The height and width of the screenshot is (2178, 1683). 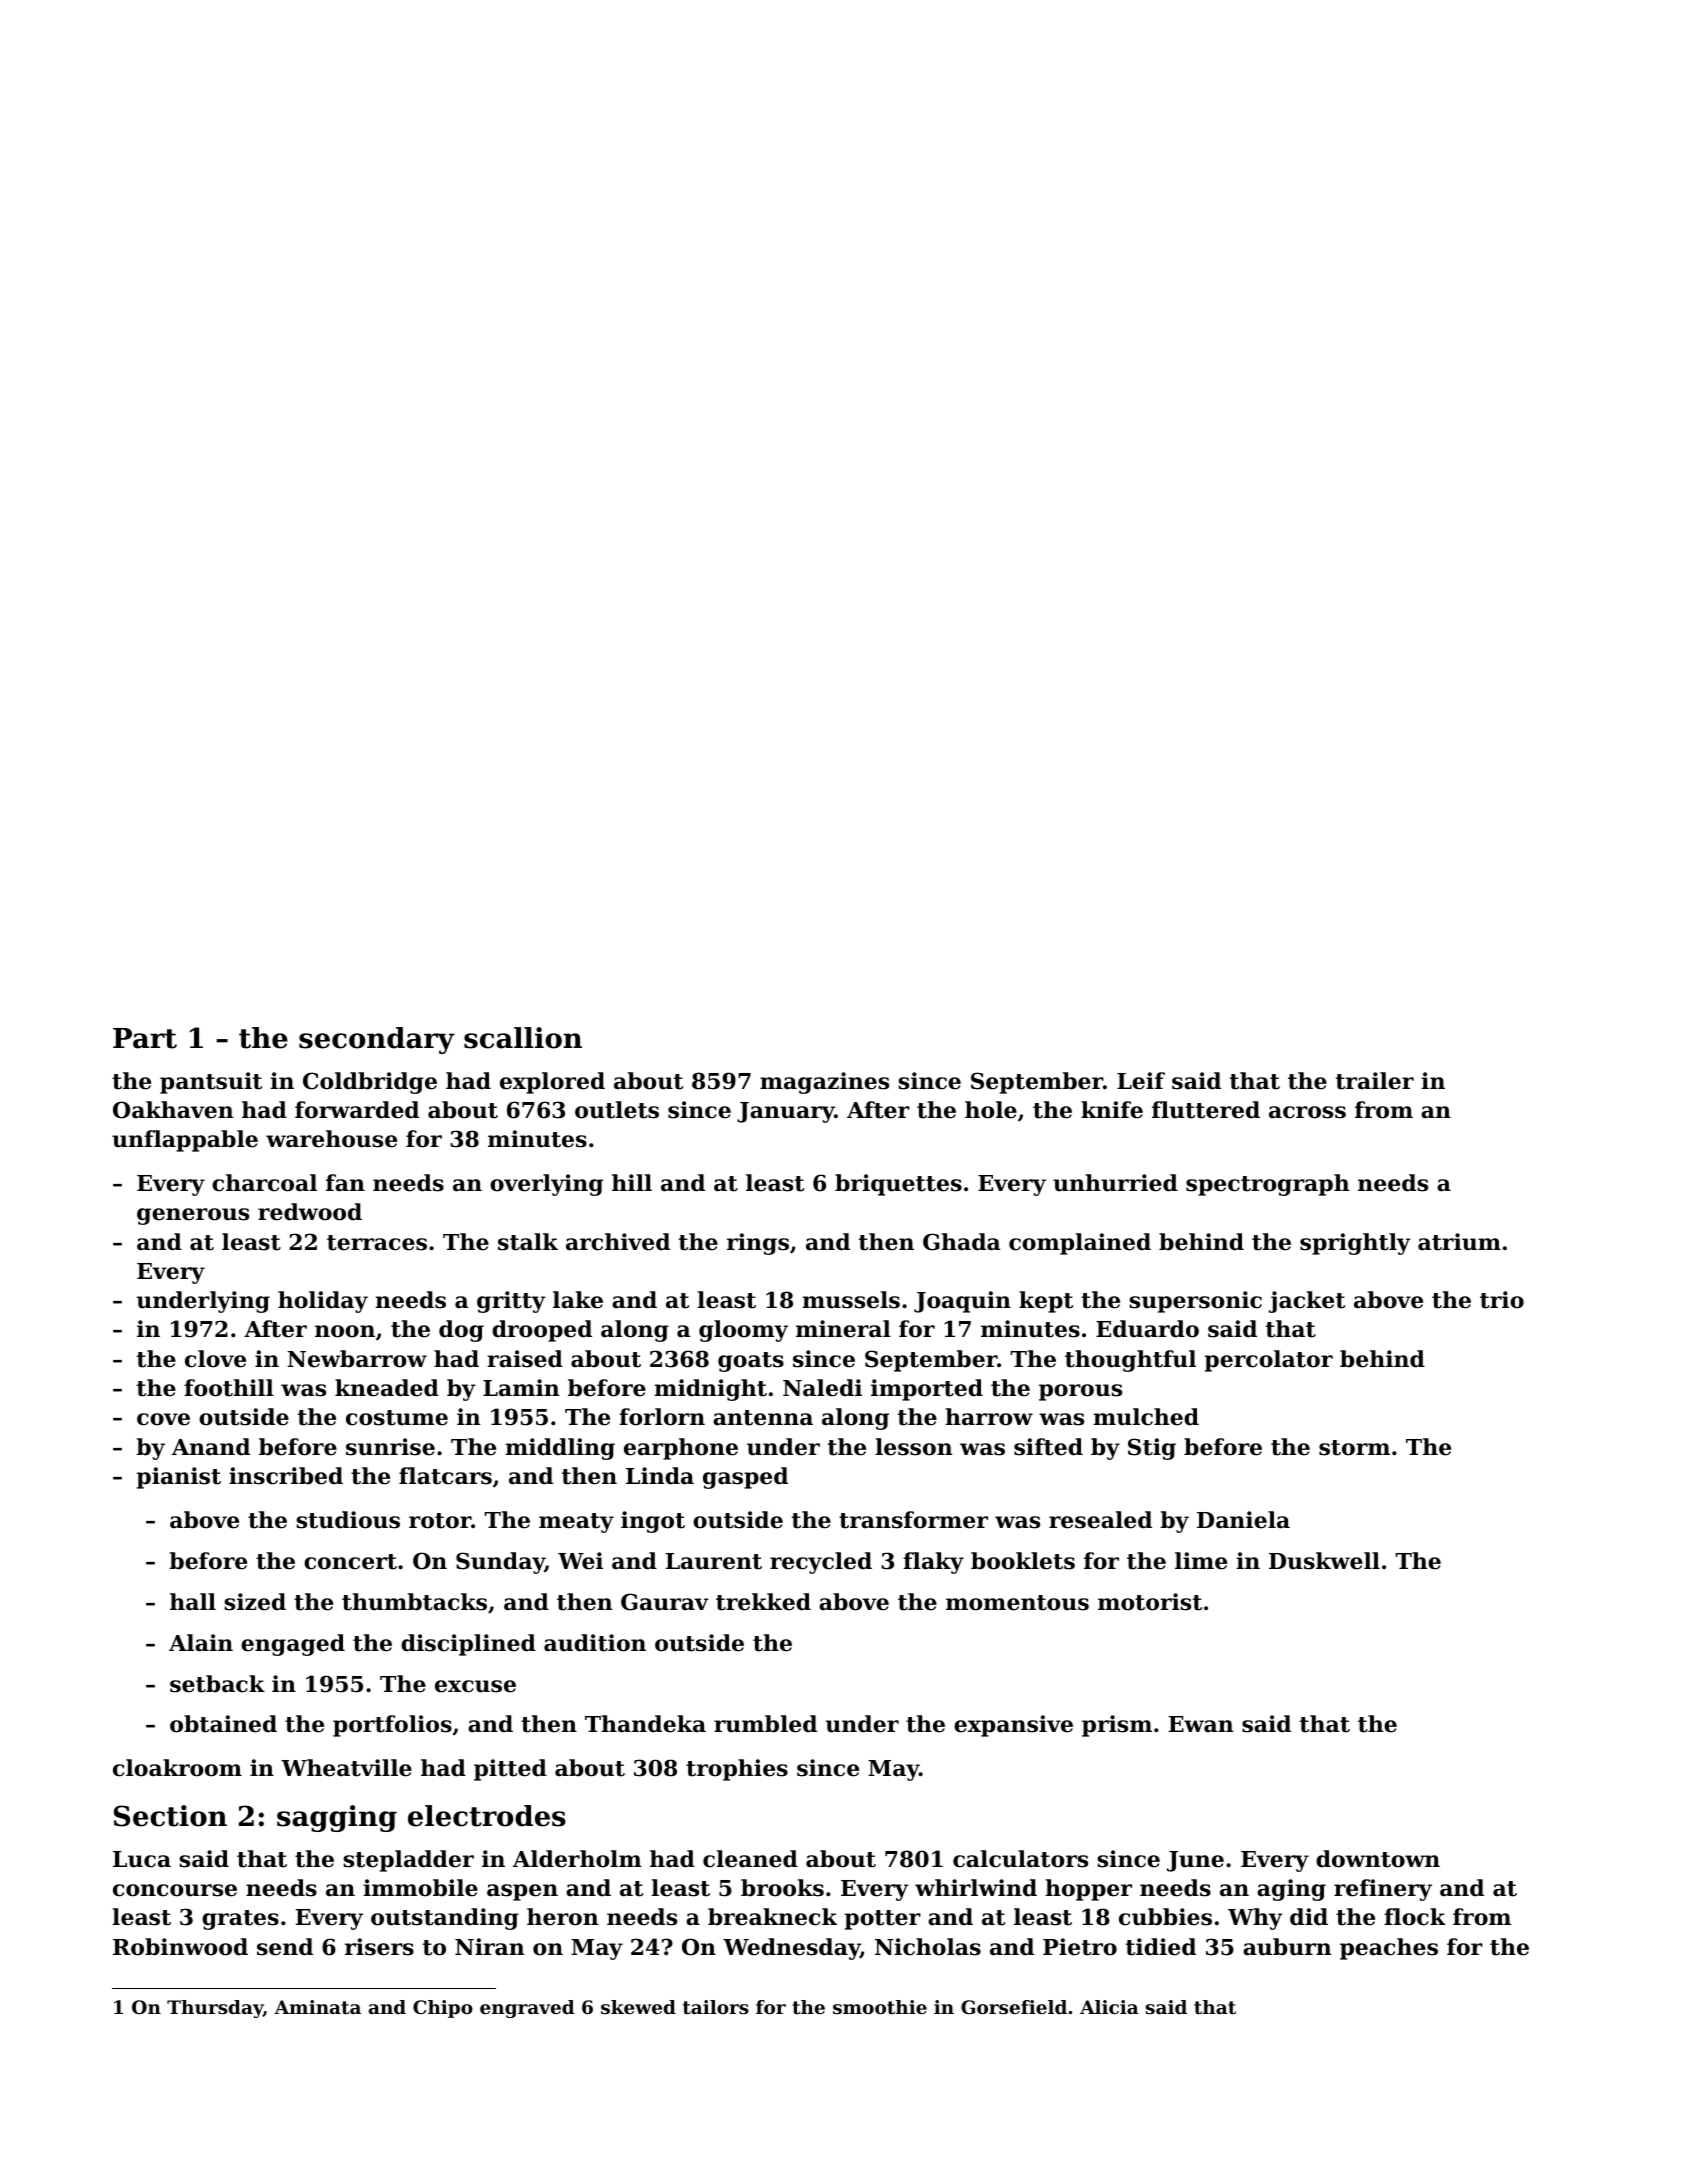 What do you see at coordinates (443, 2009) in the screenshot?
I see `Chipo` at bounding box center [443, 2009].
